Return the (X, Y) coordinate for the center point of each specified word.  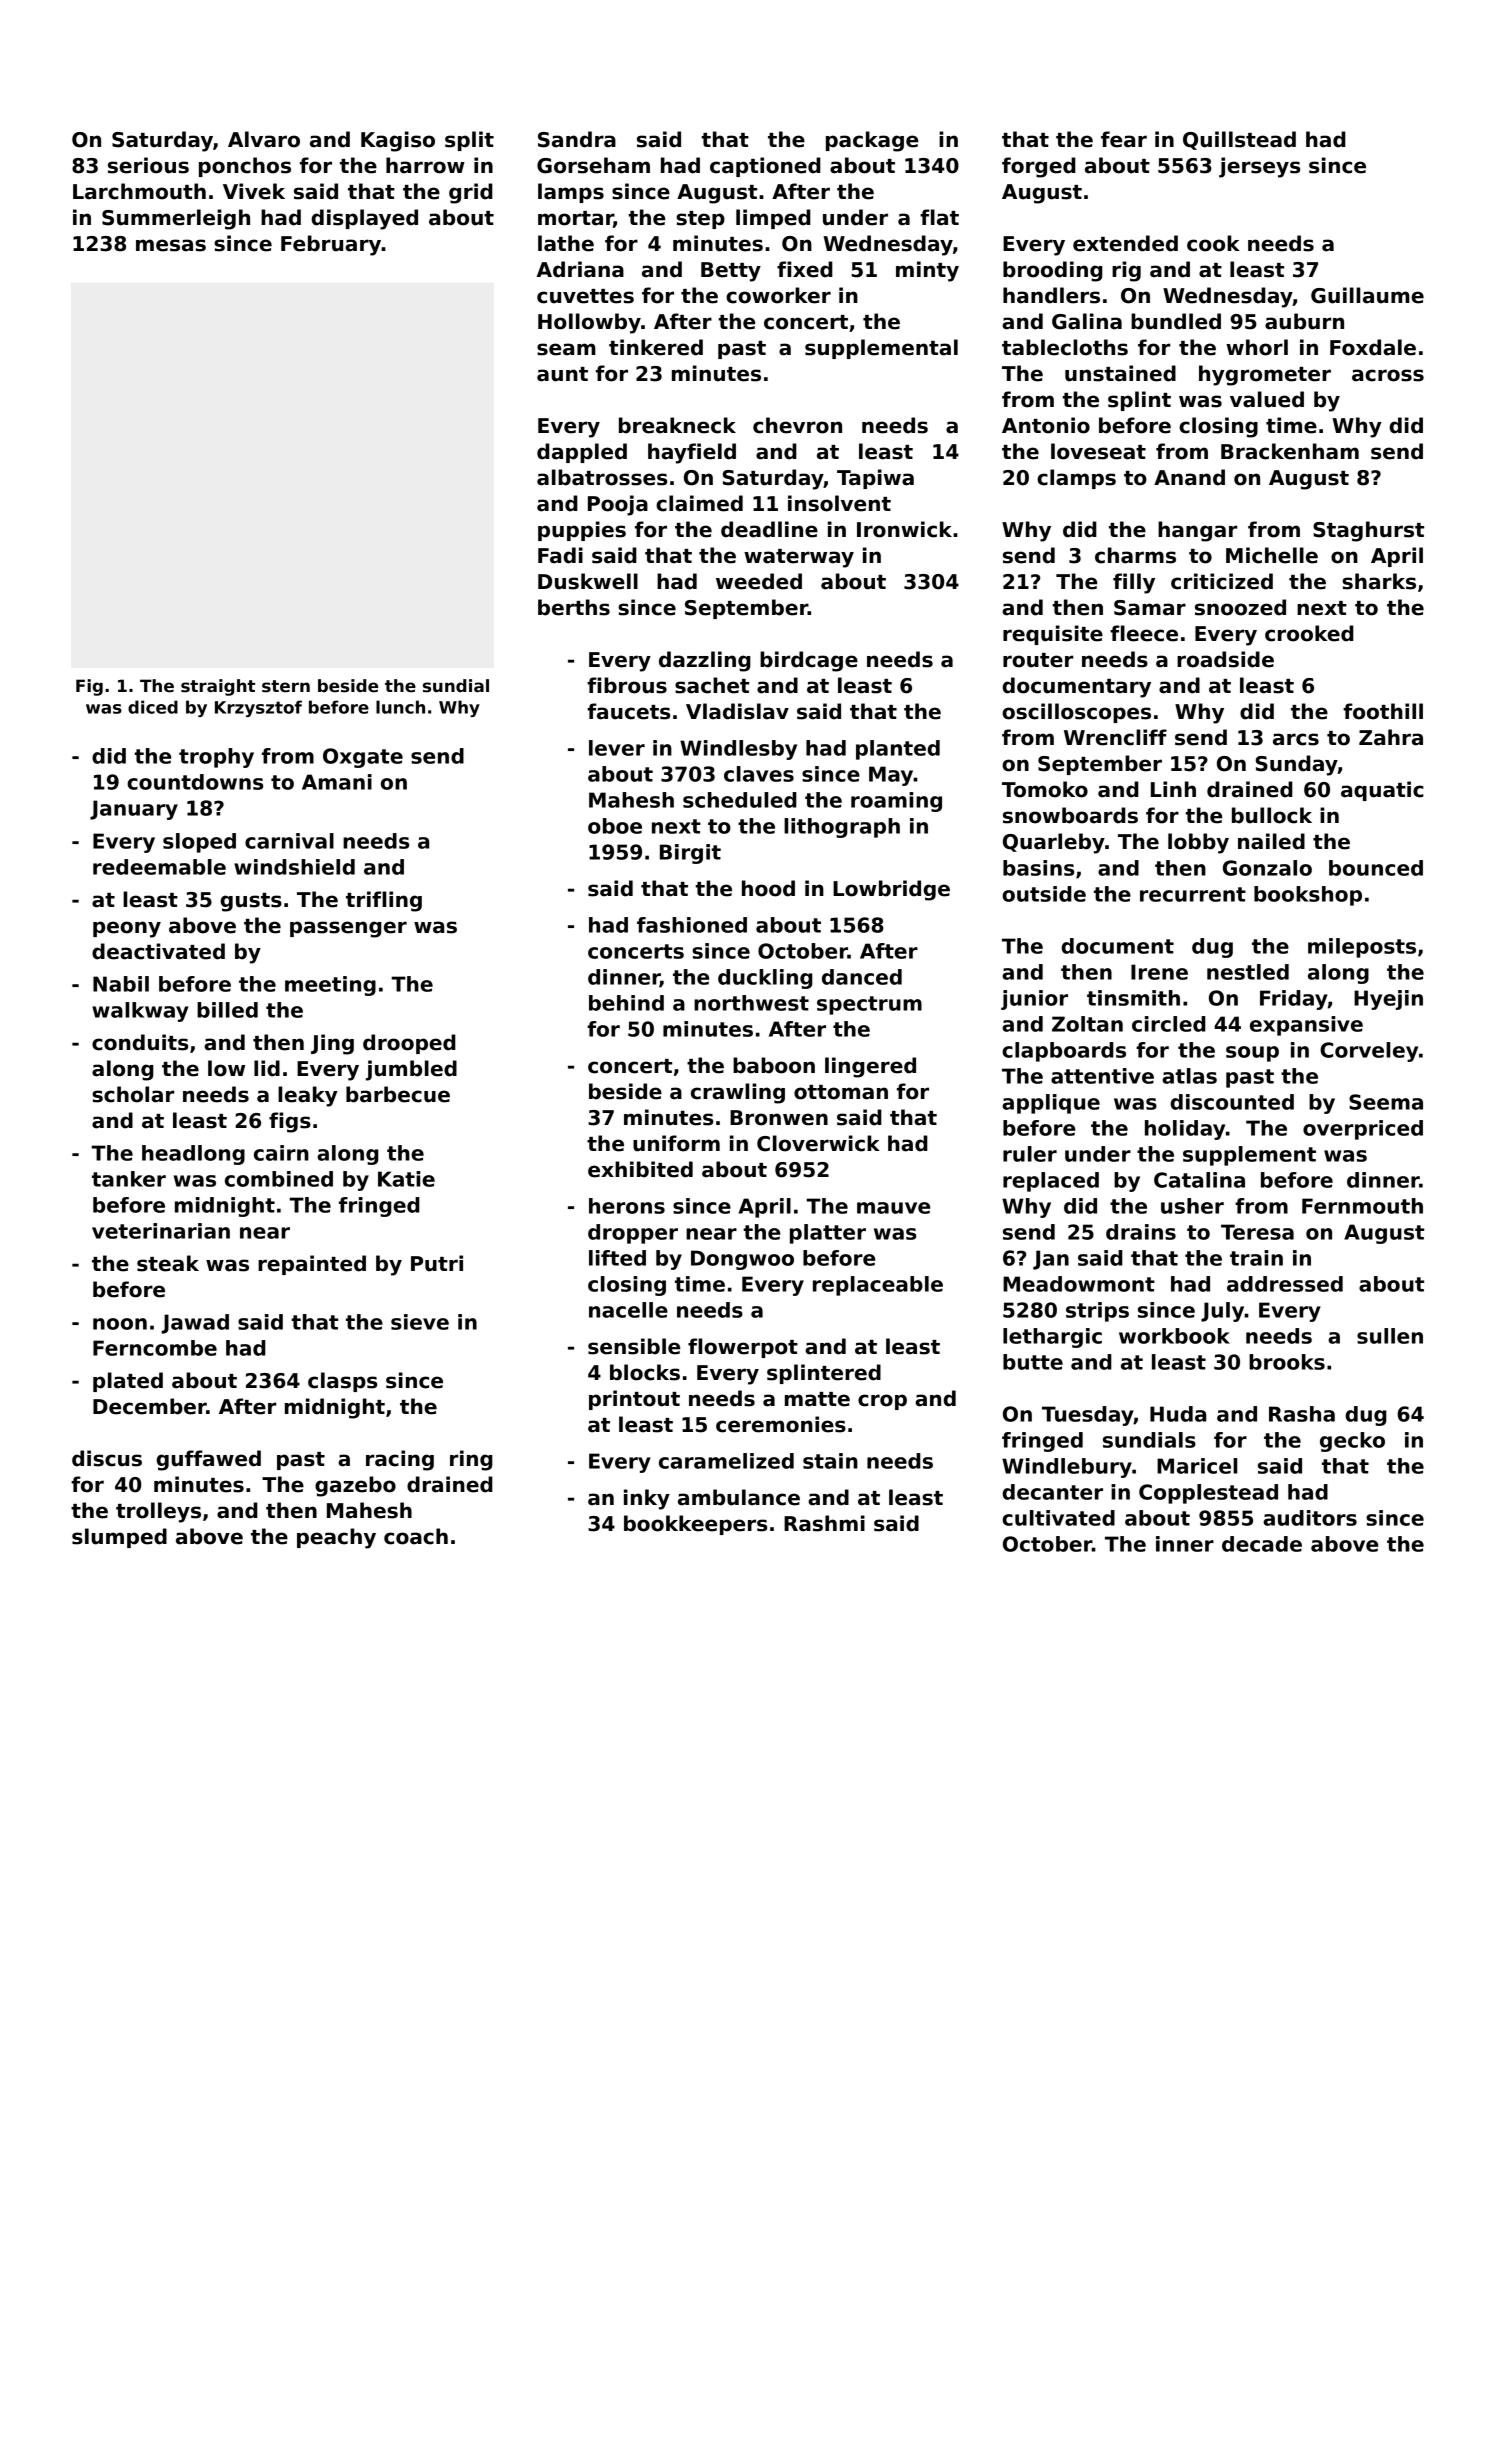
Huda (1178, 1414)
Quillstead (1239, 140)
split (469, 141)
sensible (634, 1346)
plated (128, 1382)
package (872, 141)
